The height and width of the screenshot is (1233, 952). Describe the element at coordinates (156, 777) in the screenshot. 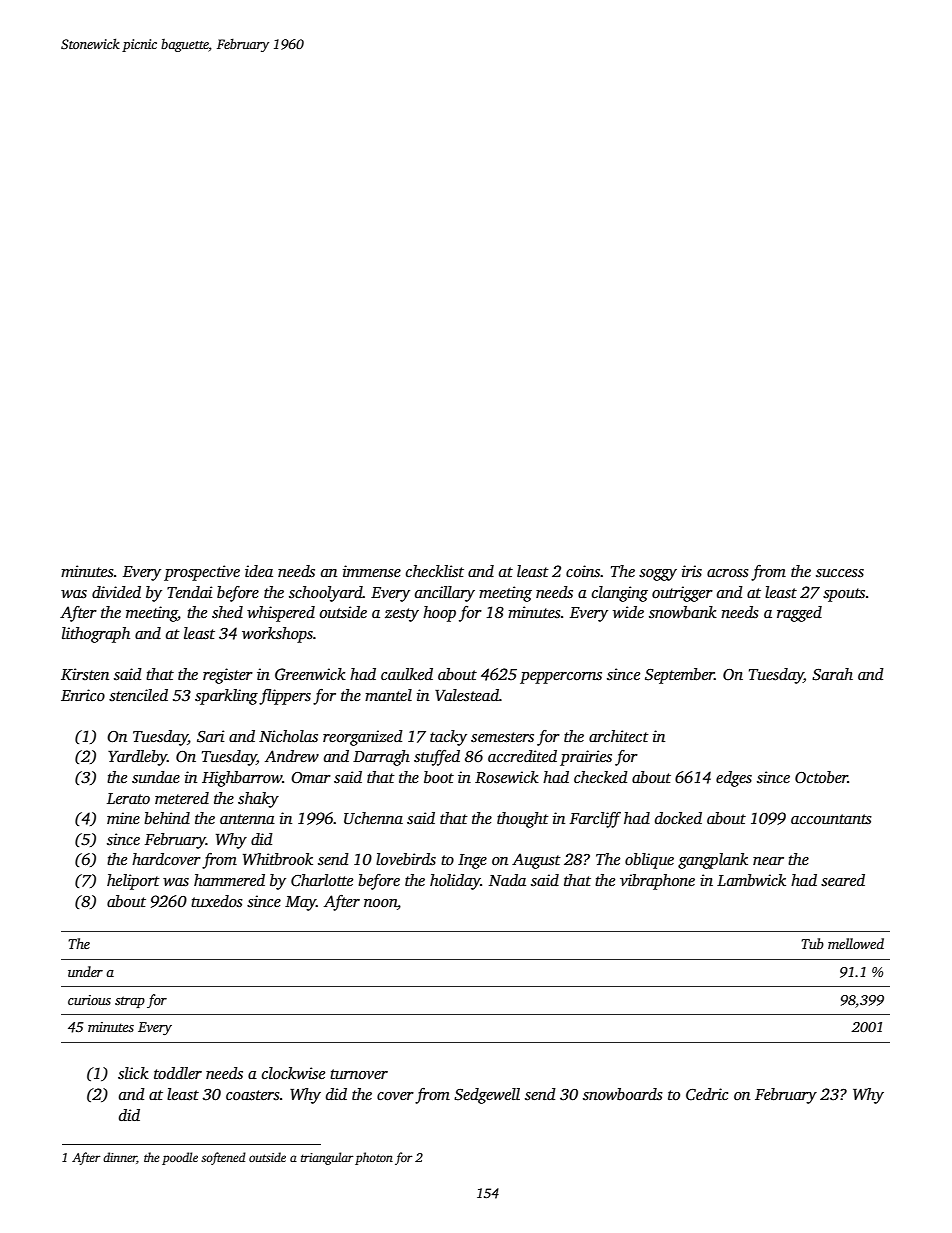

I see `sundae` at that location.
